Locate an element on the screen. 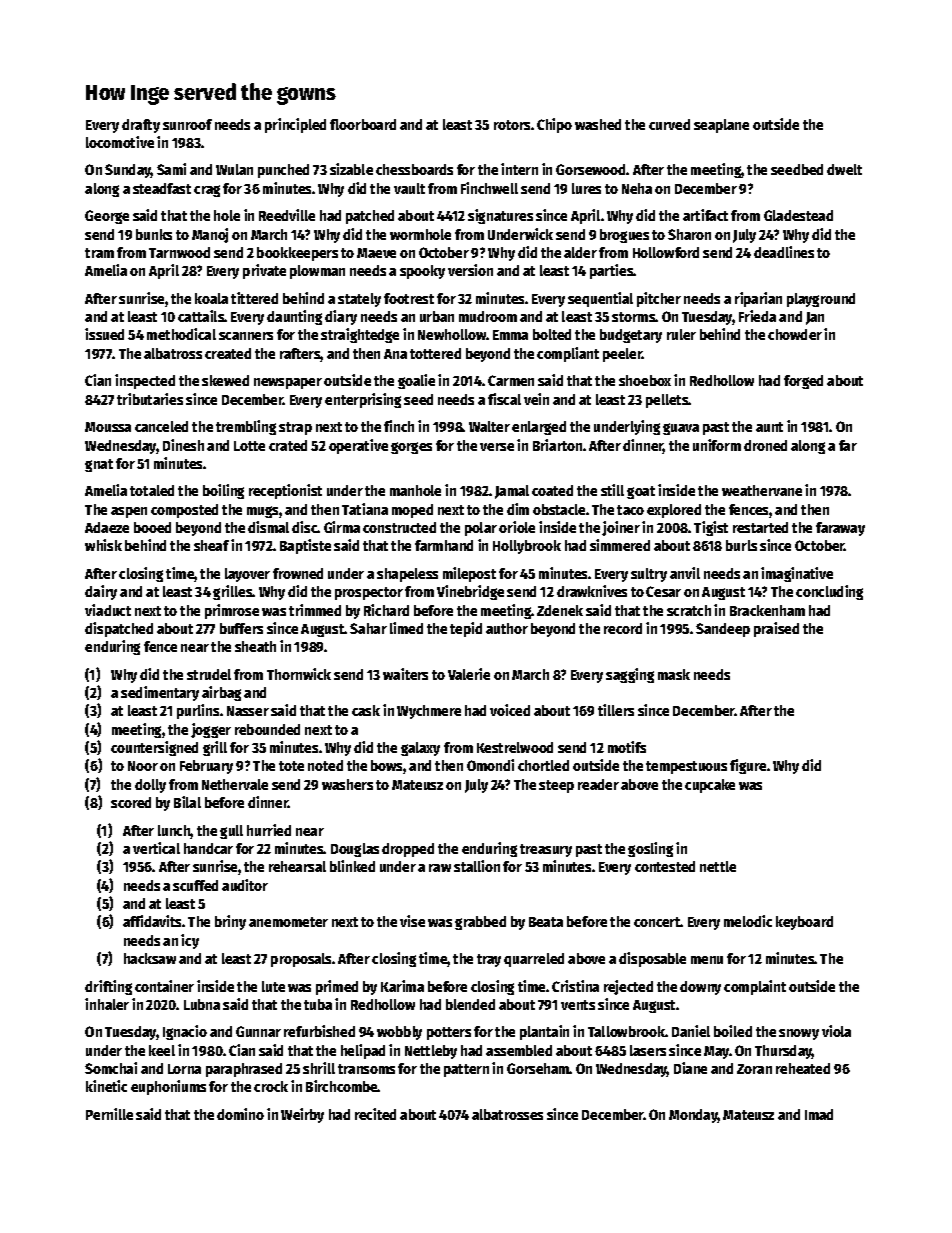  keyboard is located at coordinates (804, 923).
